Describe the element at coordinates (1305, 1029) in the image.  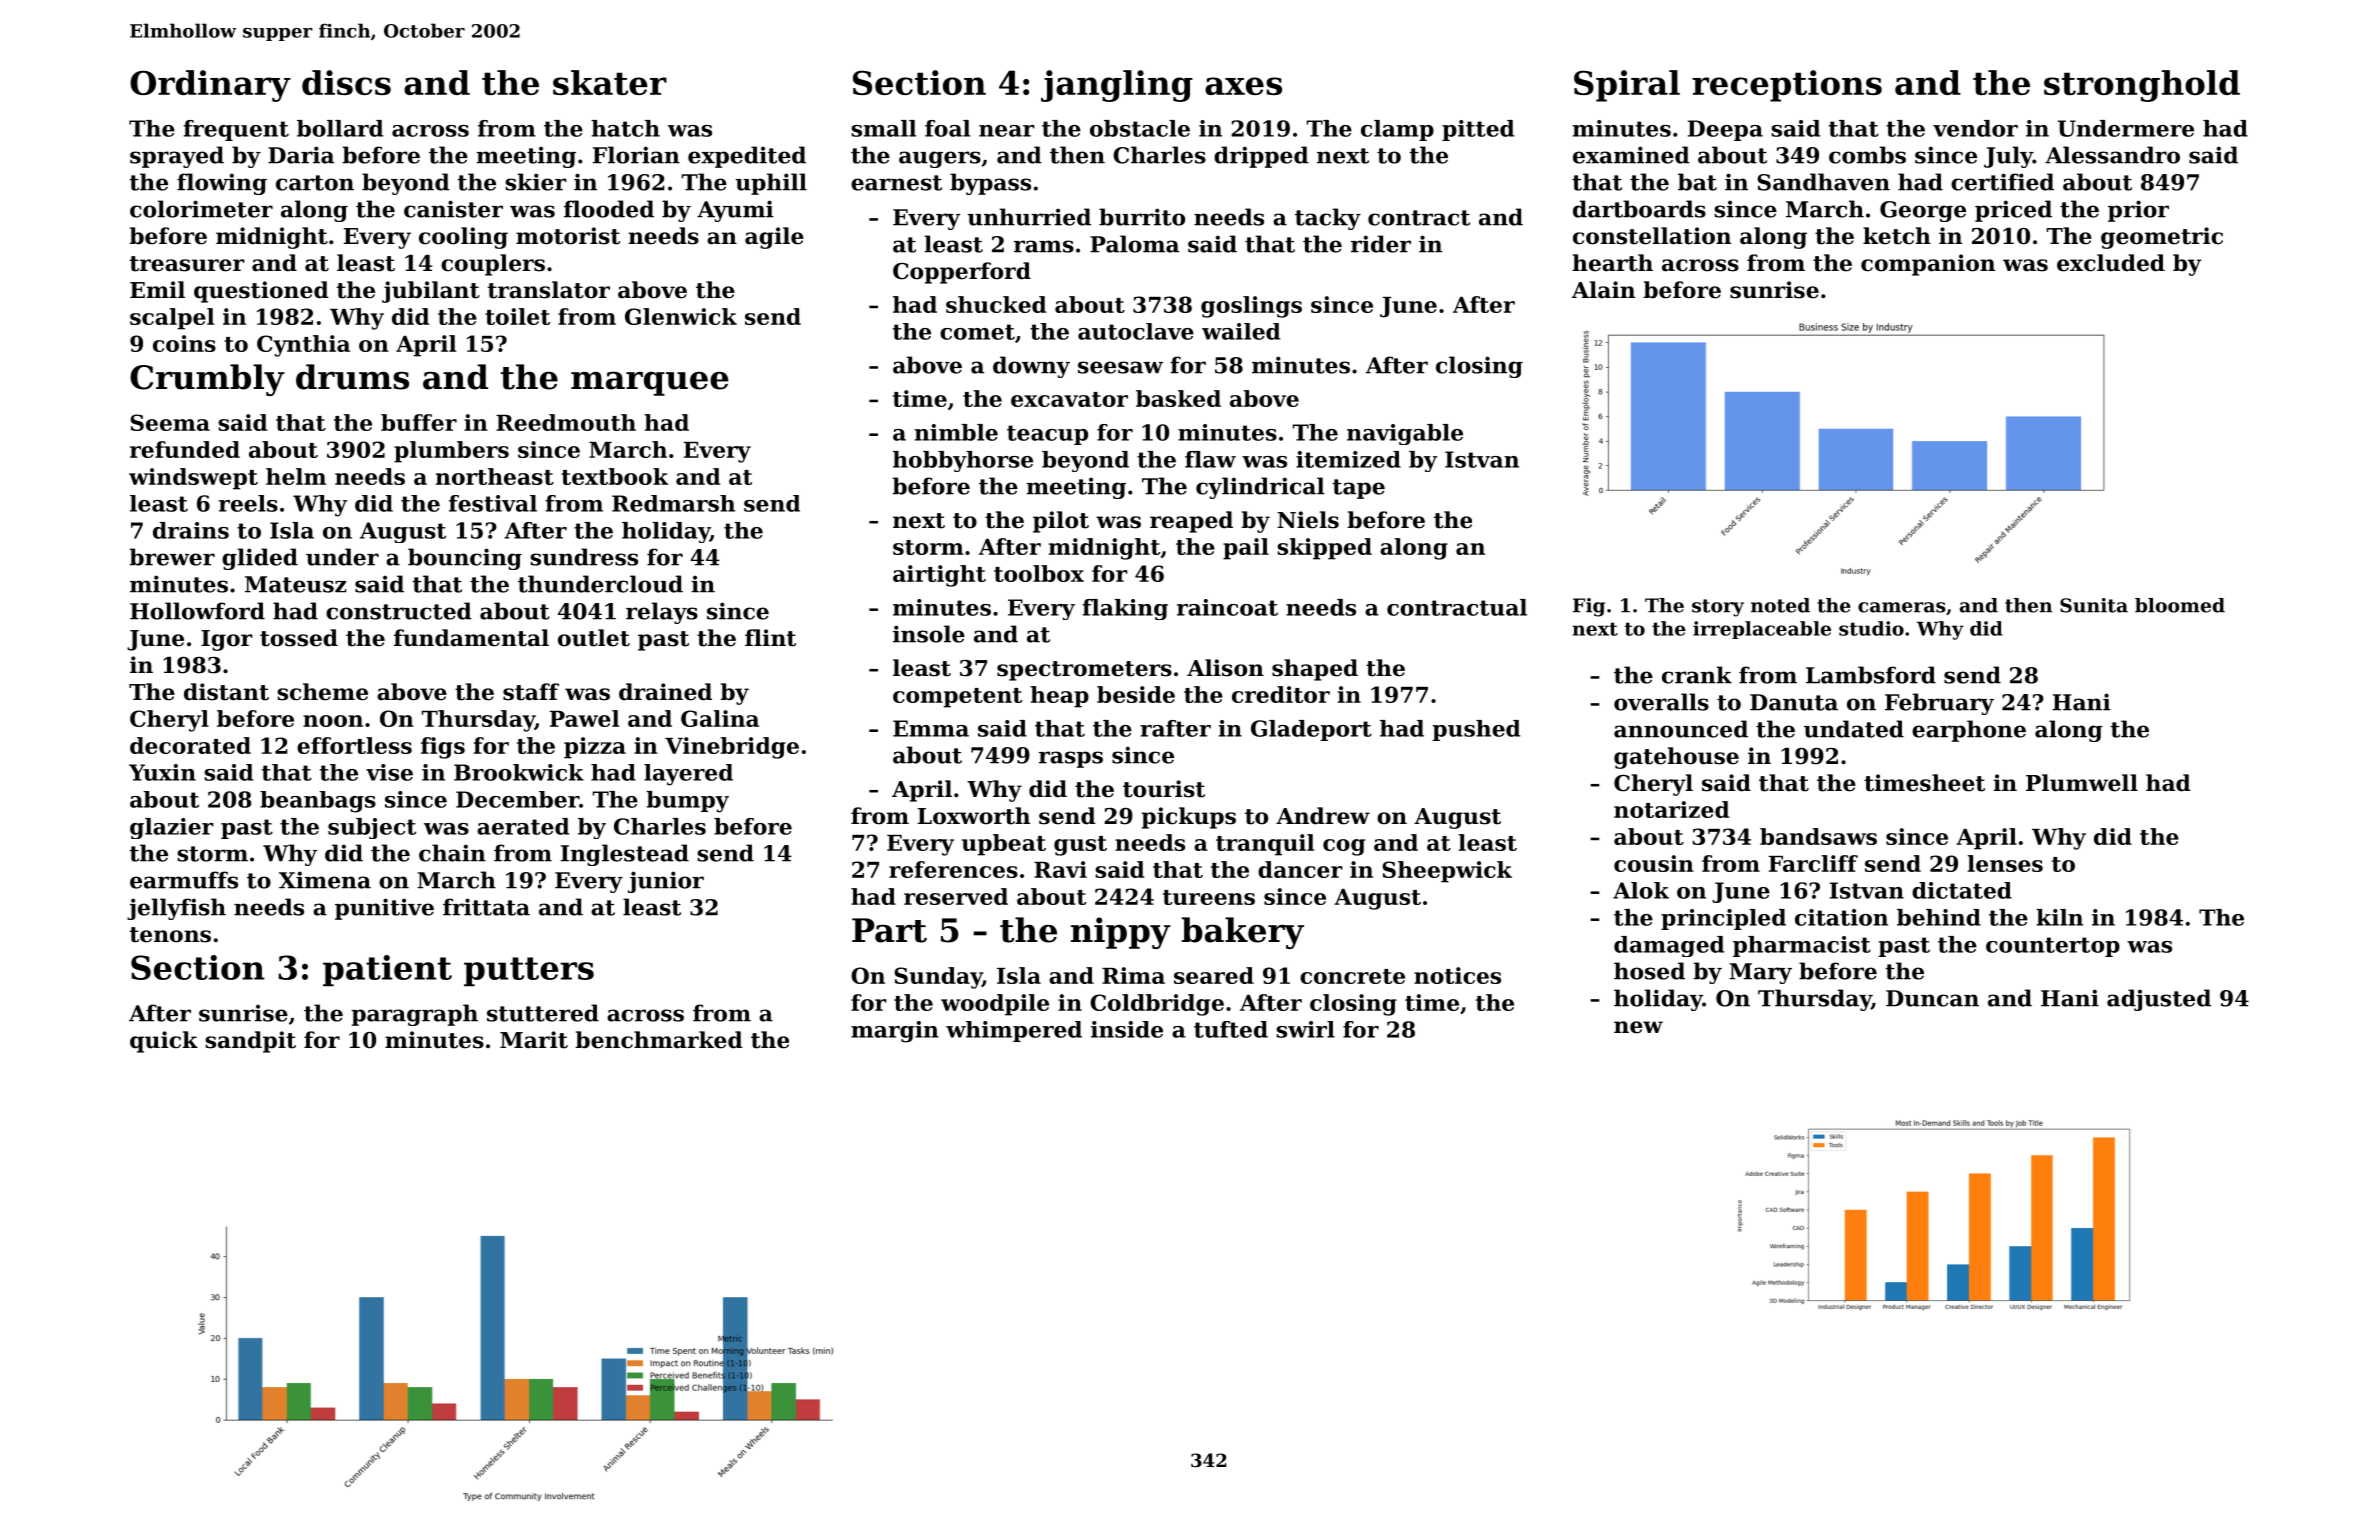
I see `swirl` at that location.
